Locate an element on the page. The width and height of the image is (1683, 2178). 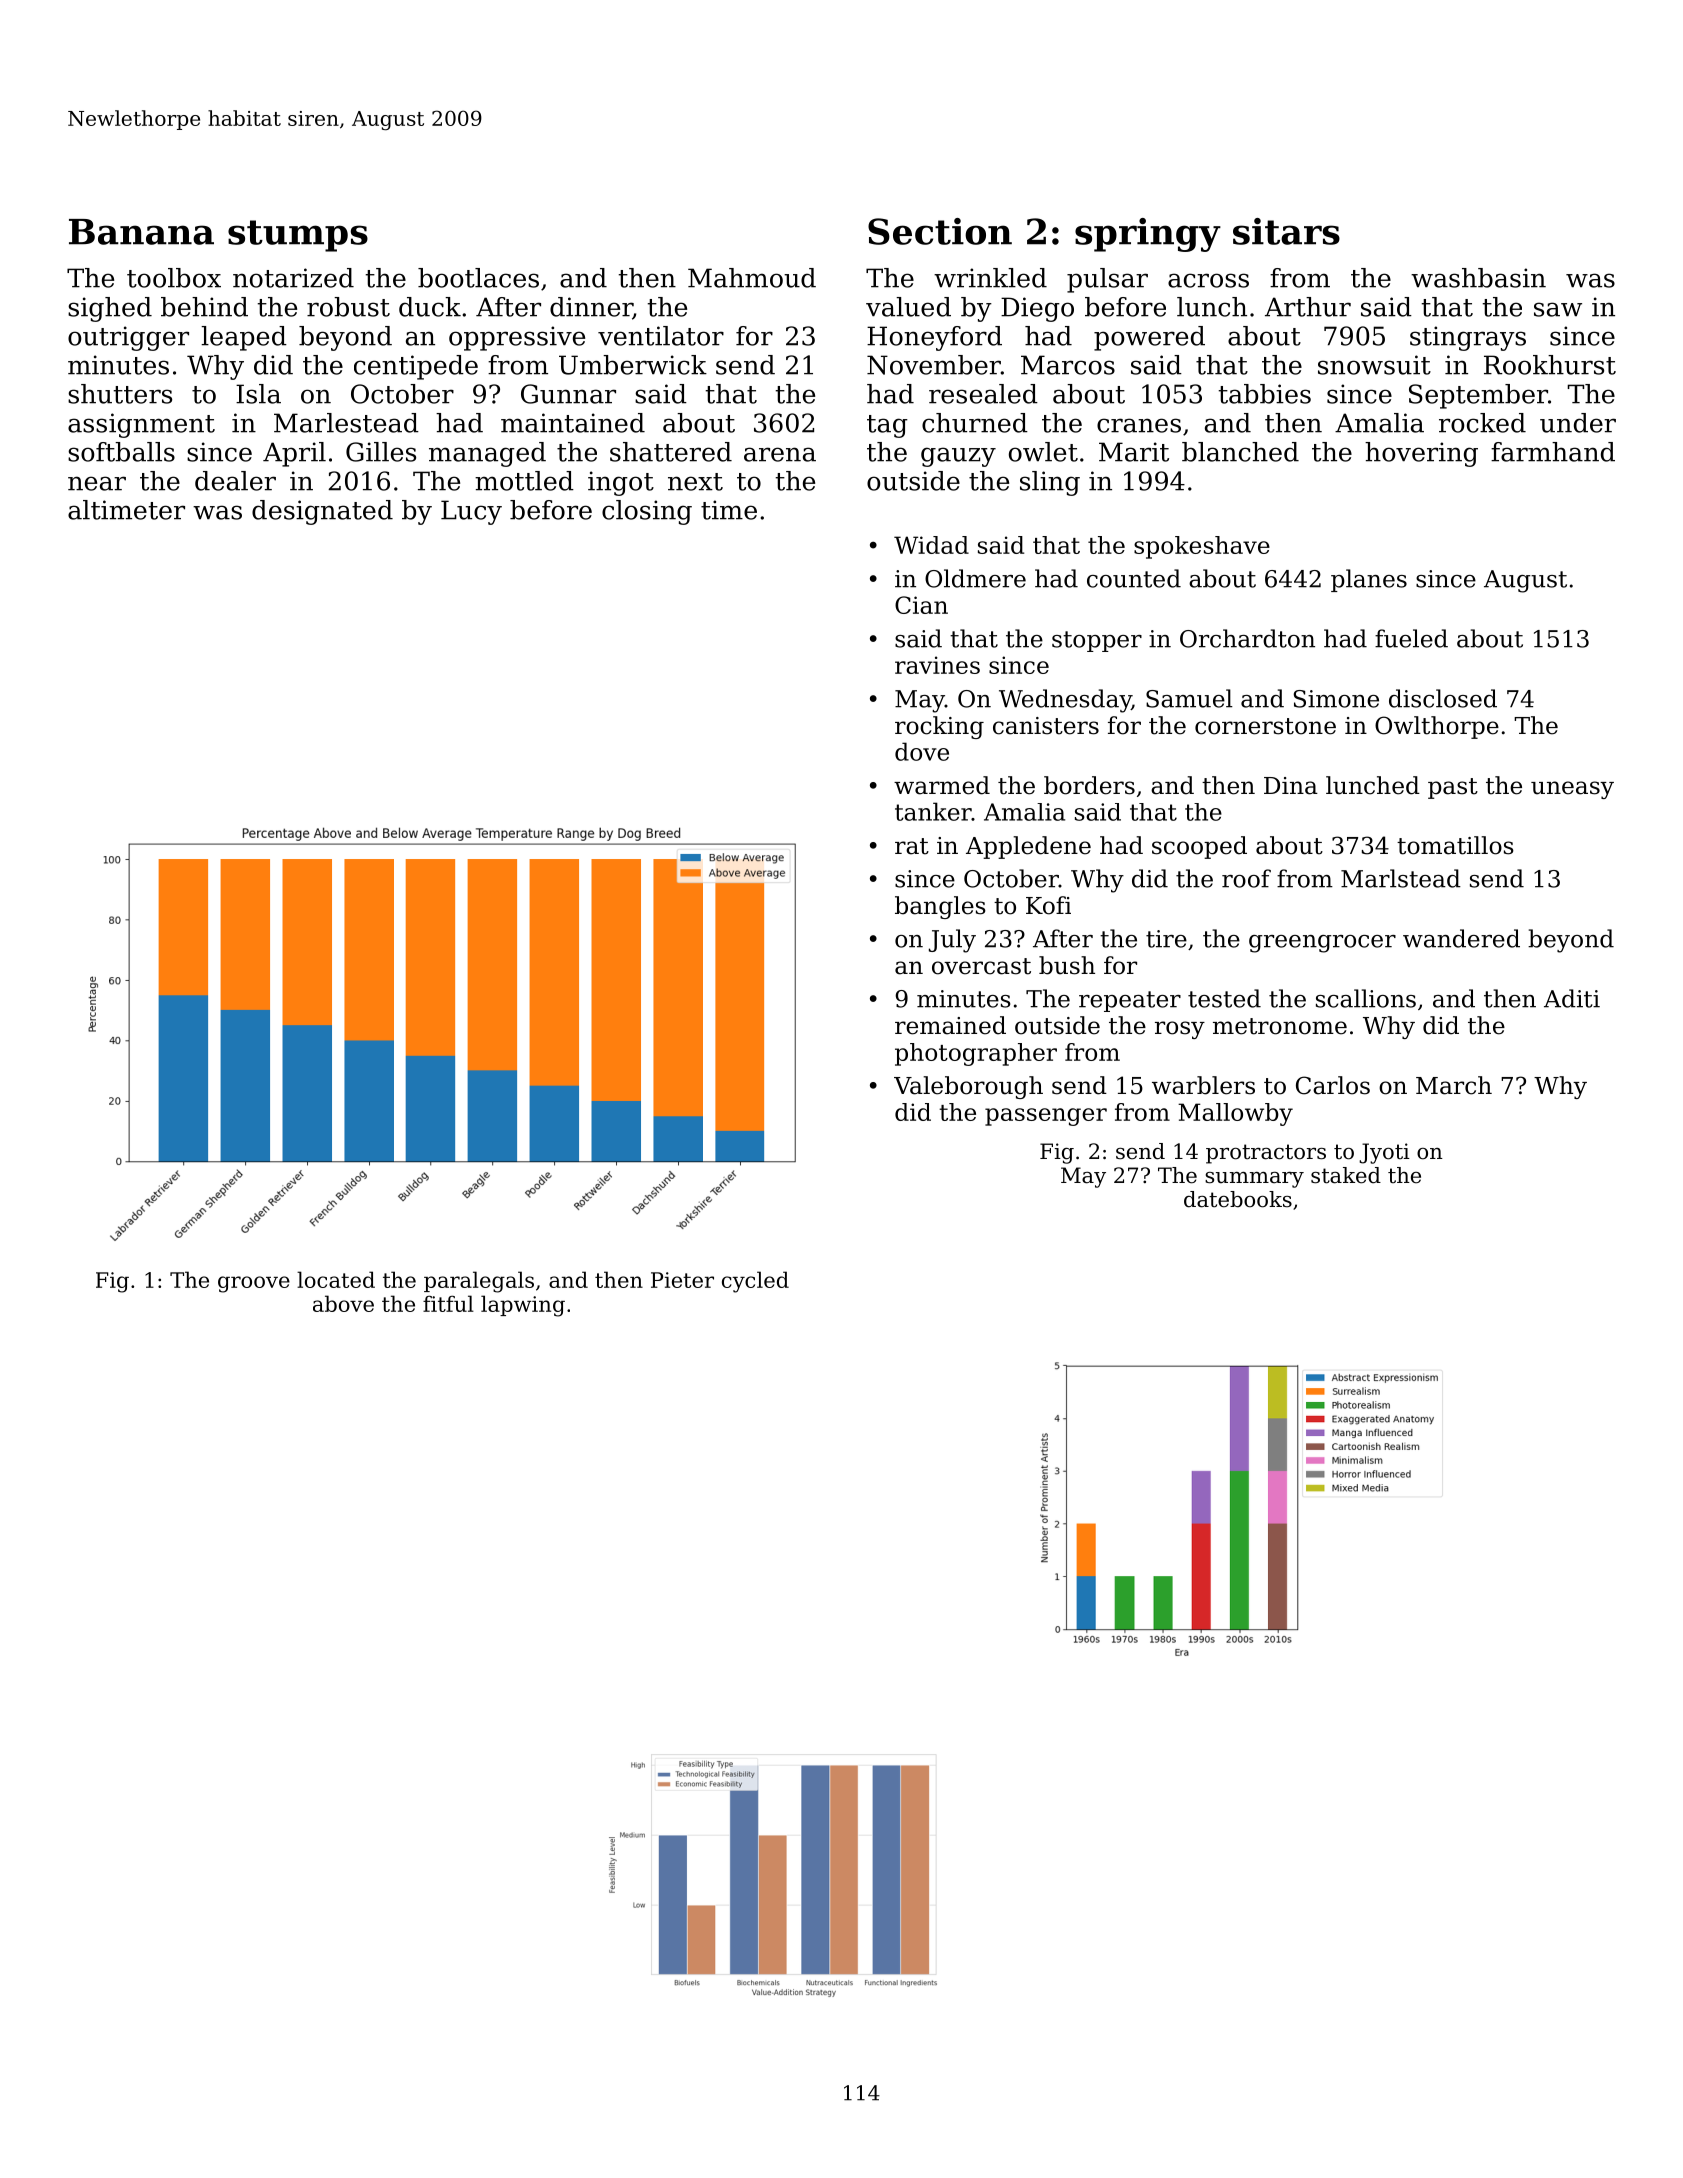
dove is located at coordinates (922, 751).
